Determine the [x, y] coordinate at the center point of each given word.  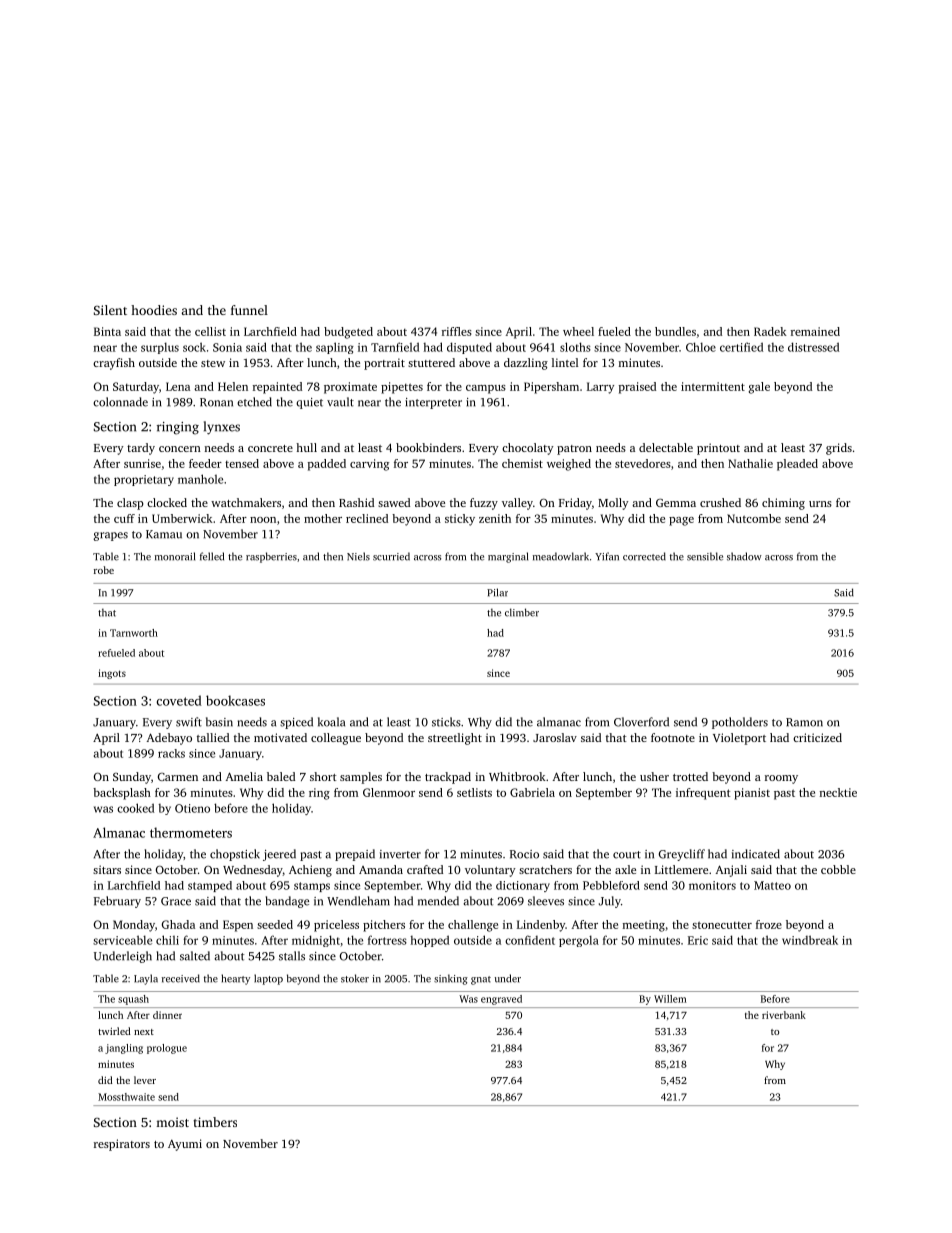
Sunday [132, 778]
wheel [578, 331]
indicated [756, 854]
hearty [235, 979]
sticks [446, 722]
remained [815, 331]
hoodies [154, 310]
